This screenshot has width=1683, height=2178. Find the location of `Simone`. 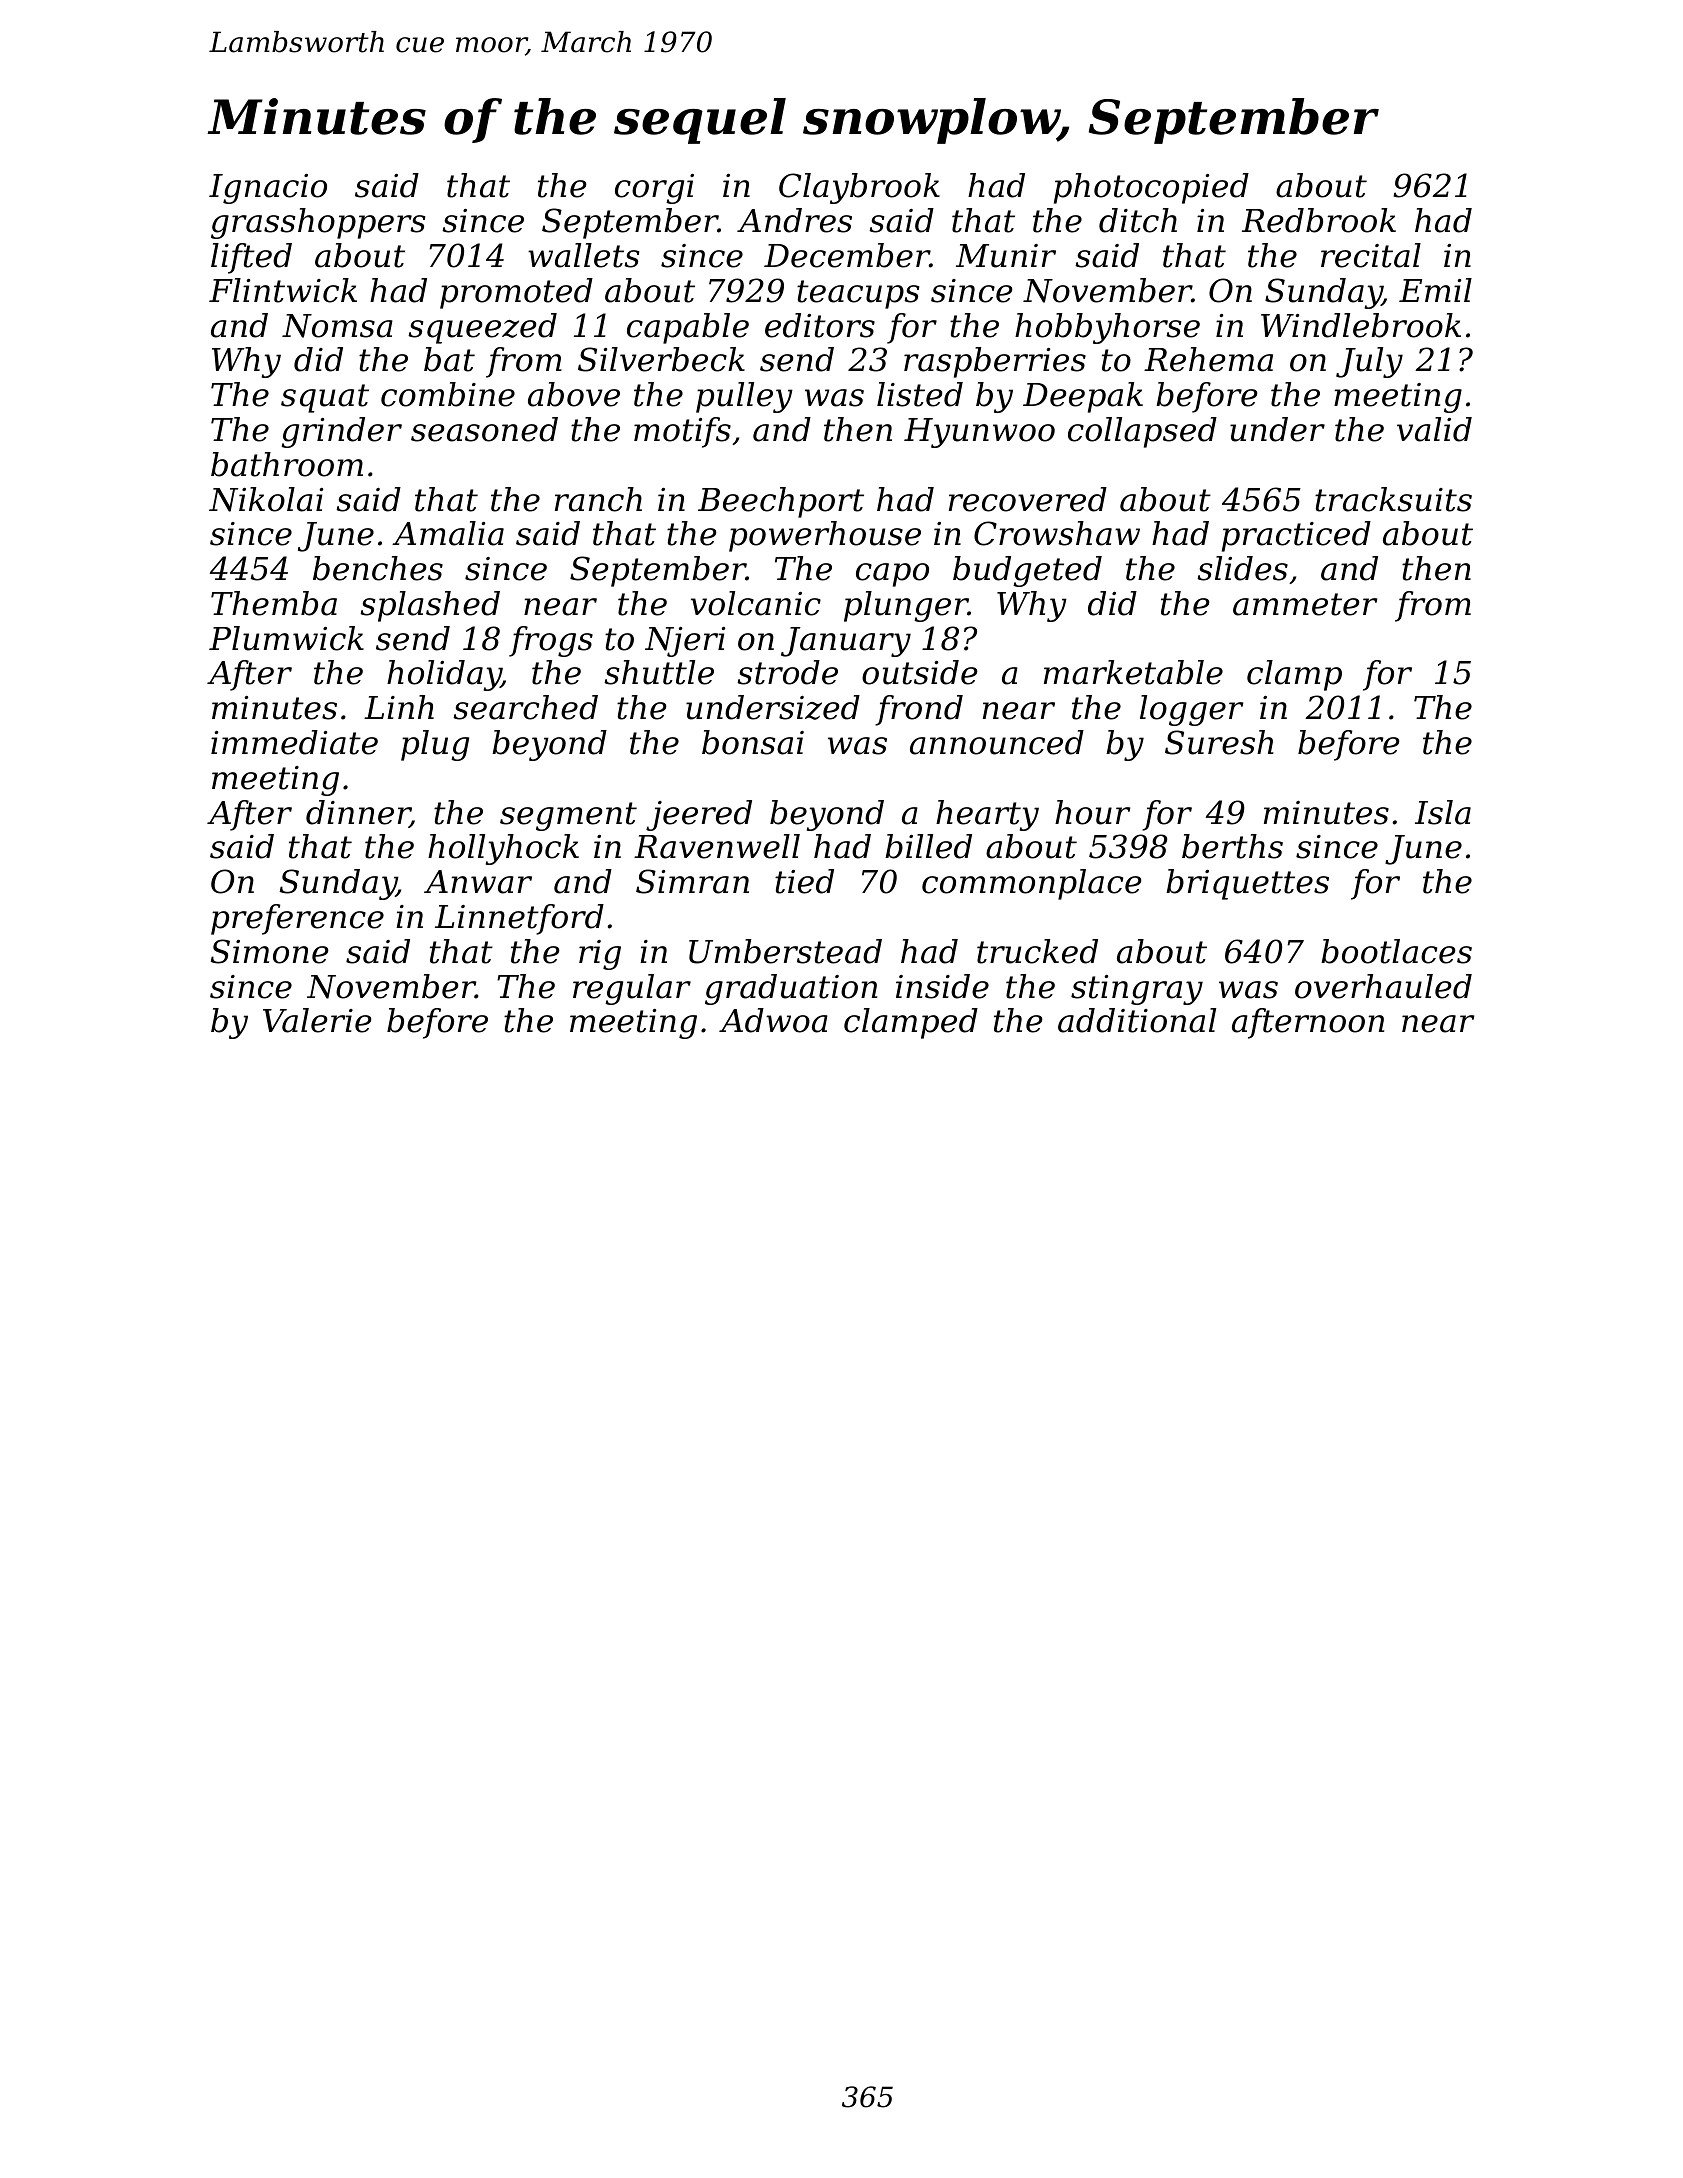

Simone is located at coordinates (269, 951).
